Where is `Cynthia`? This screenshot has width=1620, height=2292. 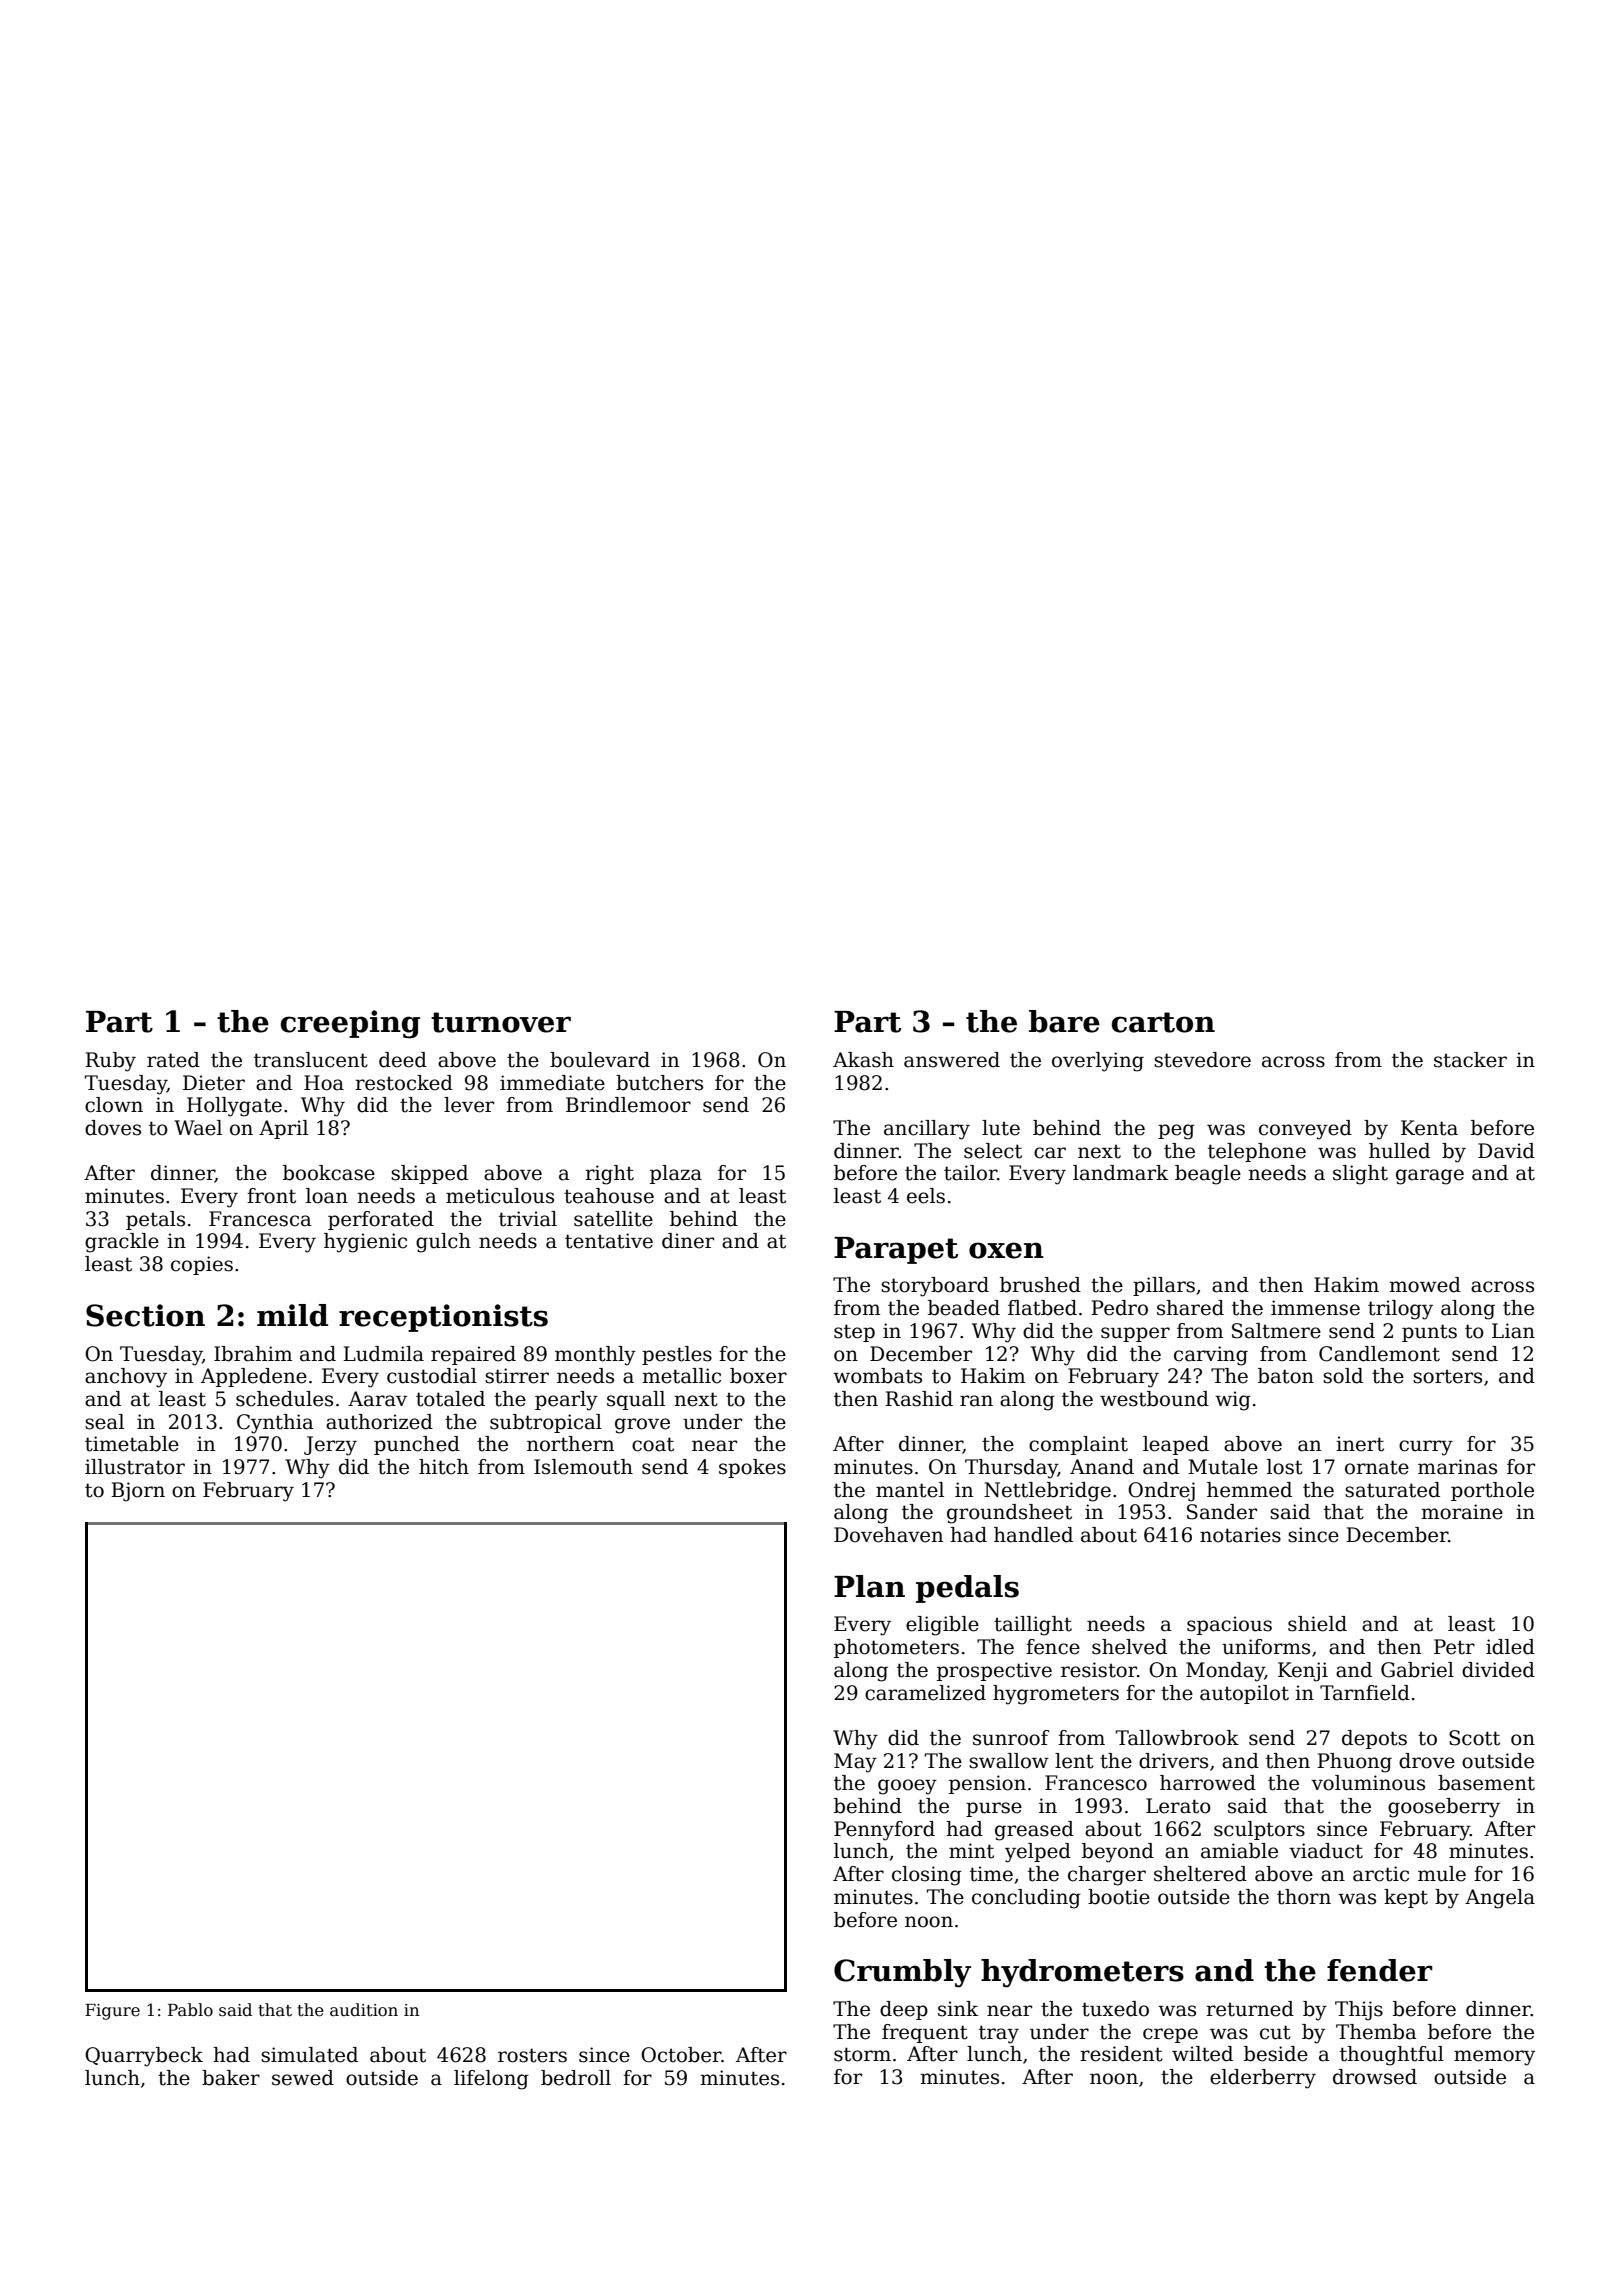
Cynthia is located at coordinates (275, 1424).
